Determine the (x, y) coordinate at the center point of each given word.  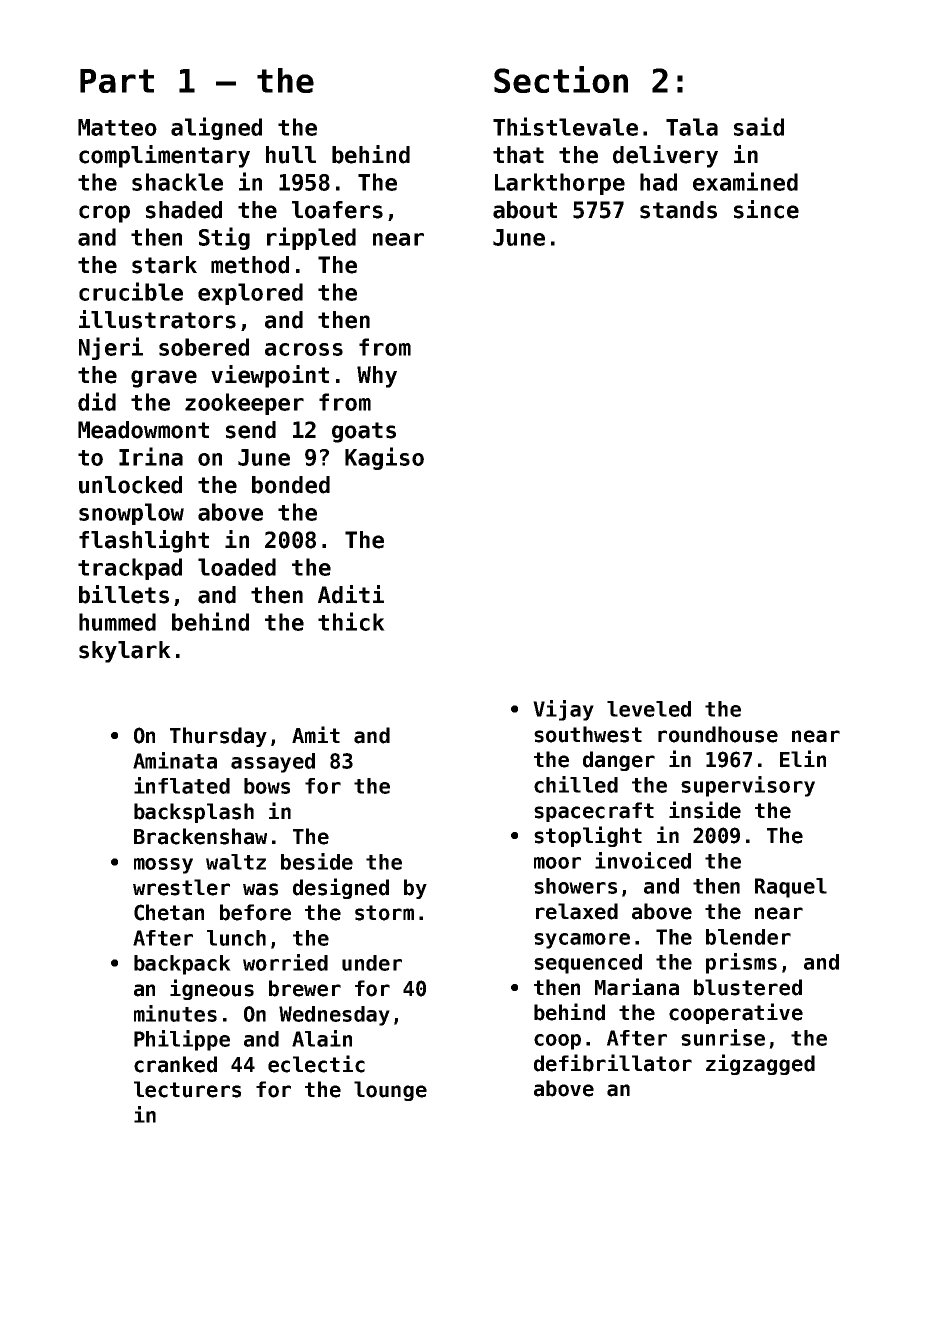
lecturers (187, 1089)
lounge (390, 1091)
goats (364, 432)
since (766, 209)
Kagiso (384, 458)
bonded (291, 485)
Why (377, 377)
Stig (224, 238)
